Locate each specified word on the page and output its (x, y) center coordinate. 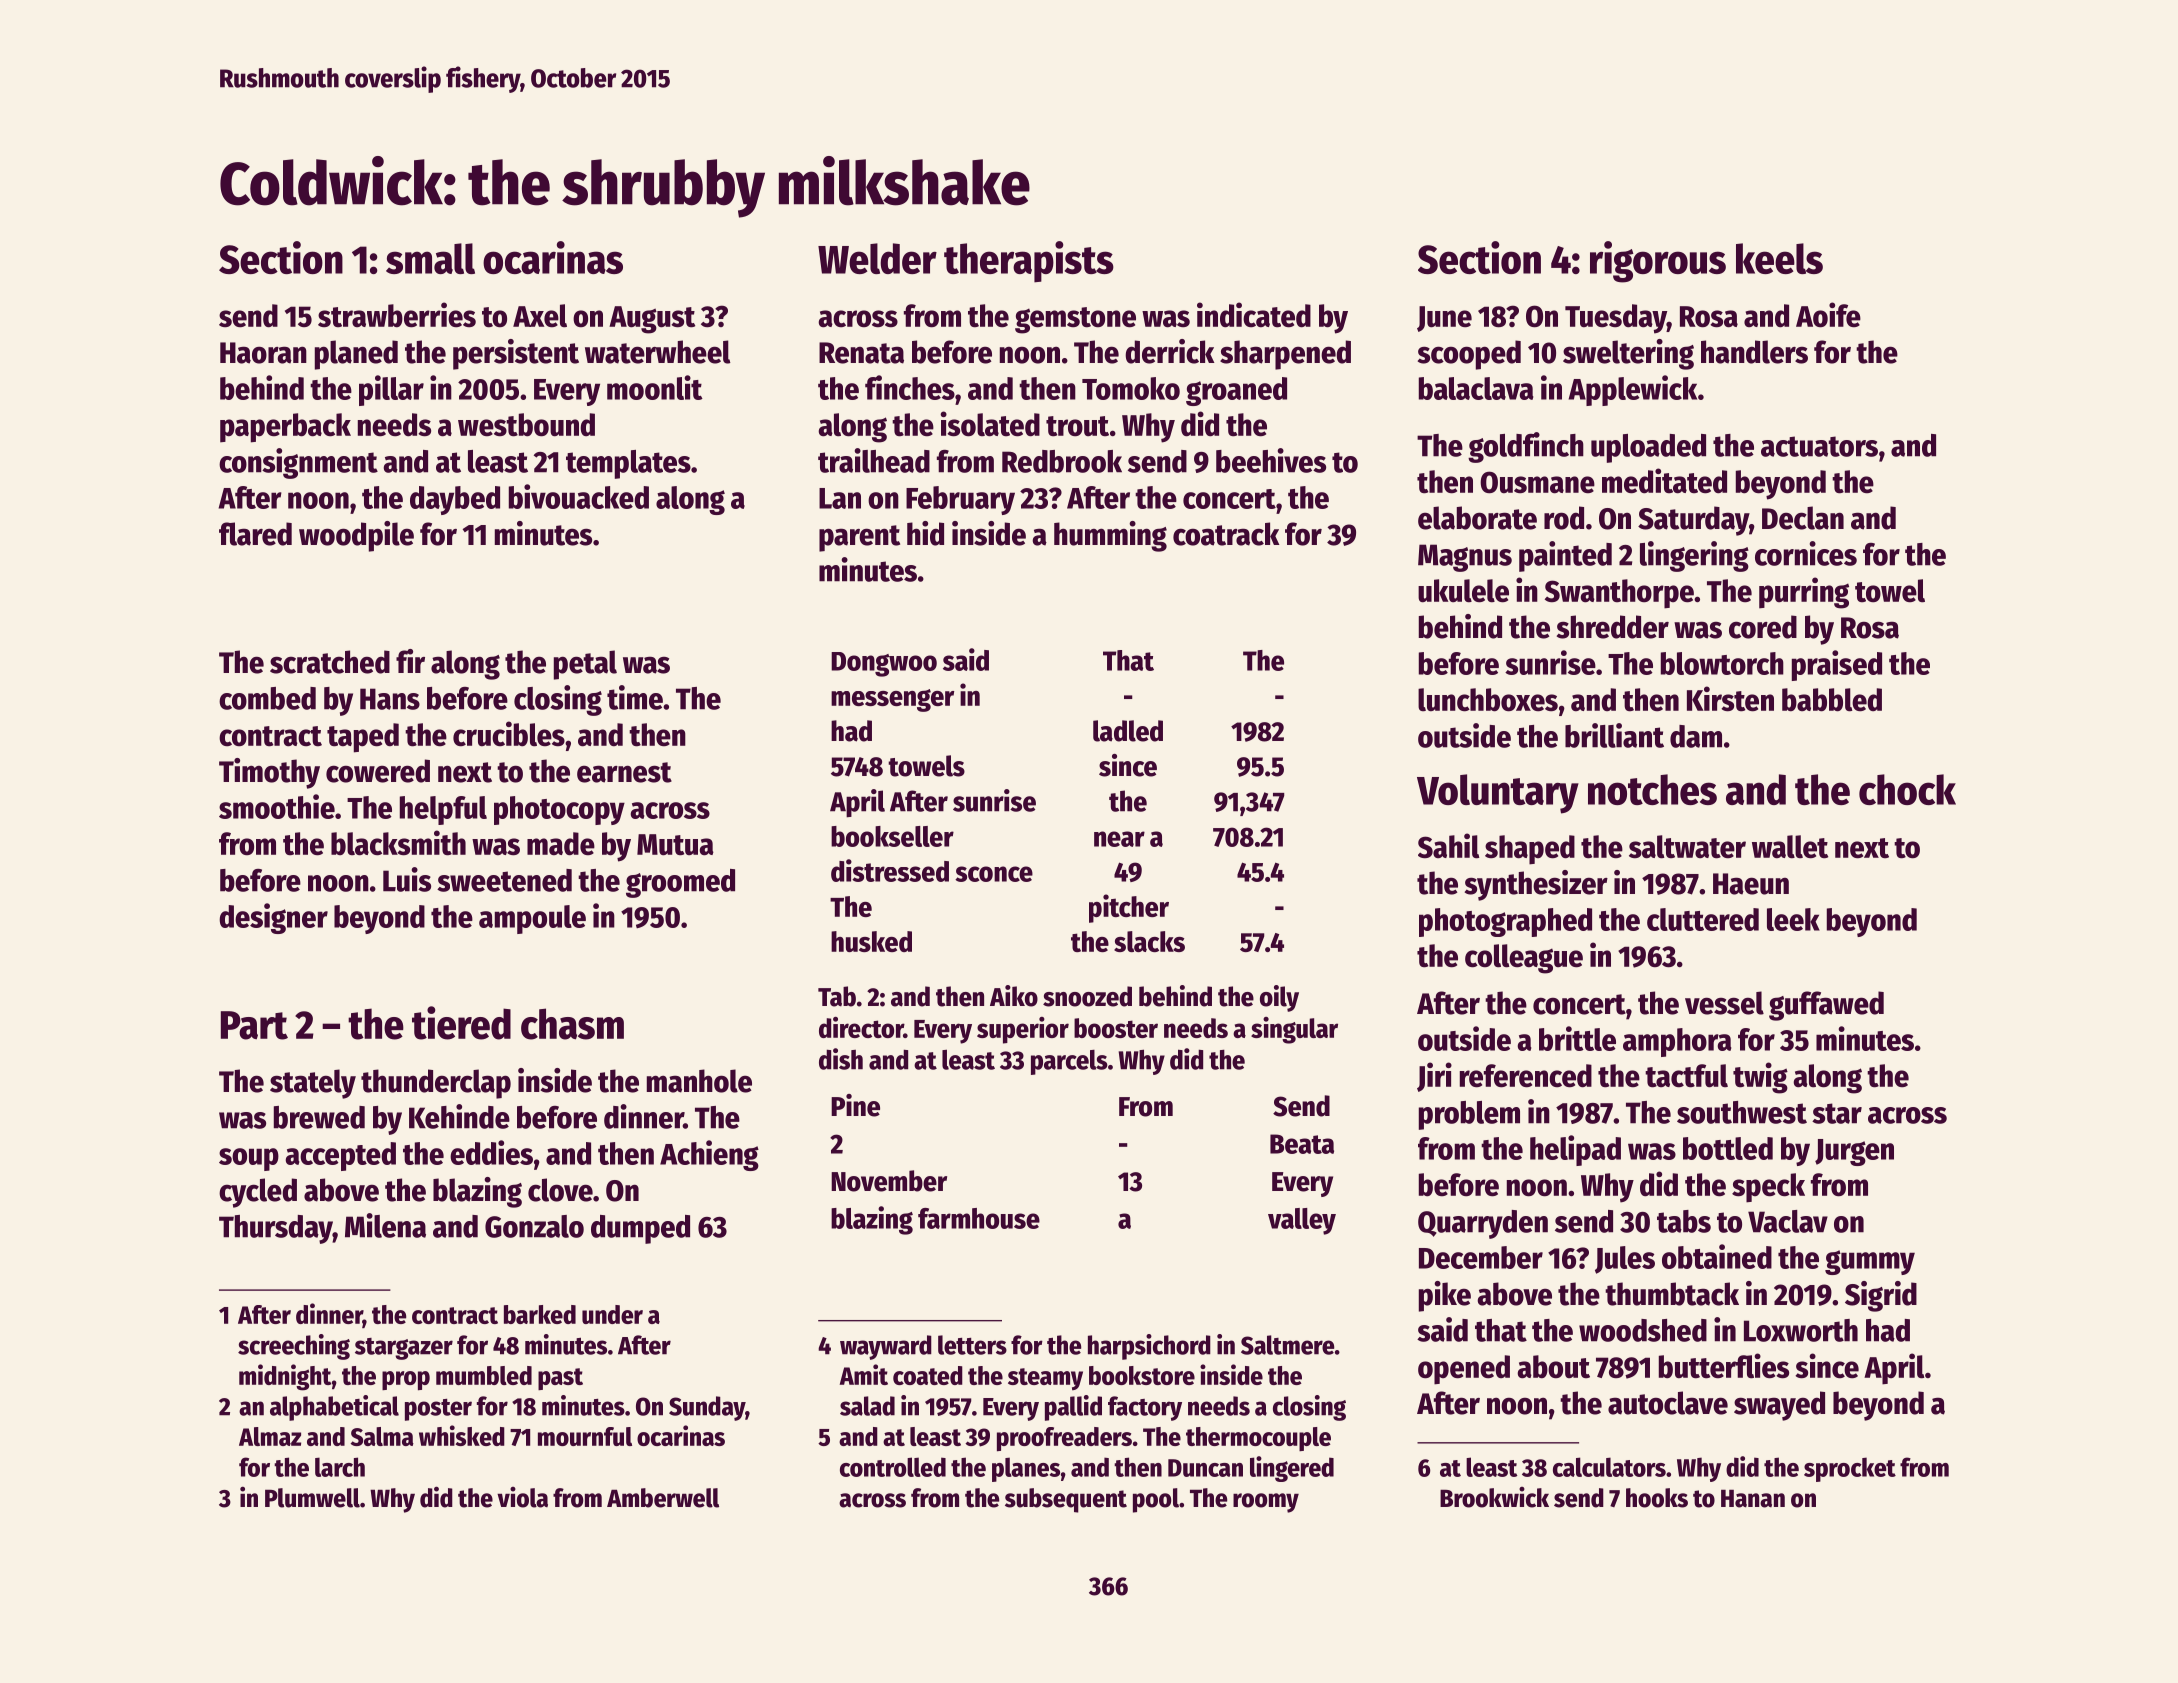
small (430, 258)
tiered (461, 1023)
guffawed (1826, 1006)
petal (585, 665)
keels (1779, 258)
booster (1116, 1028)
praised (1837, 665)
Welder (877, 258)
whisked (462, 1435)
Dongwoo (884, 664)
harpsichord (1149, 1347)
